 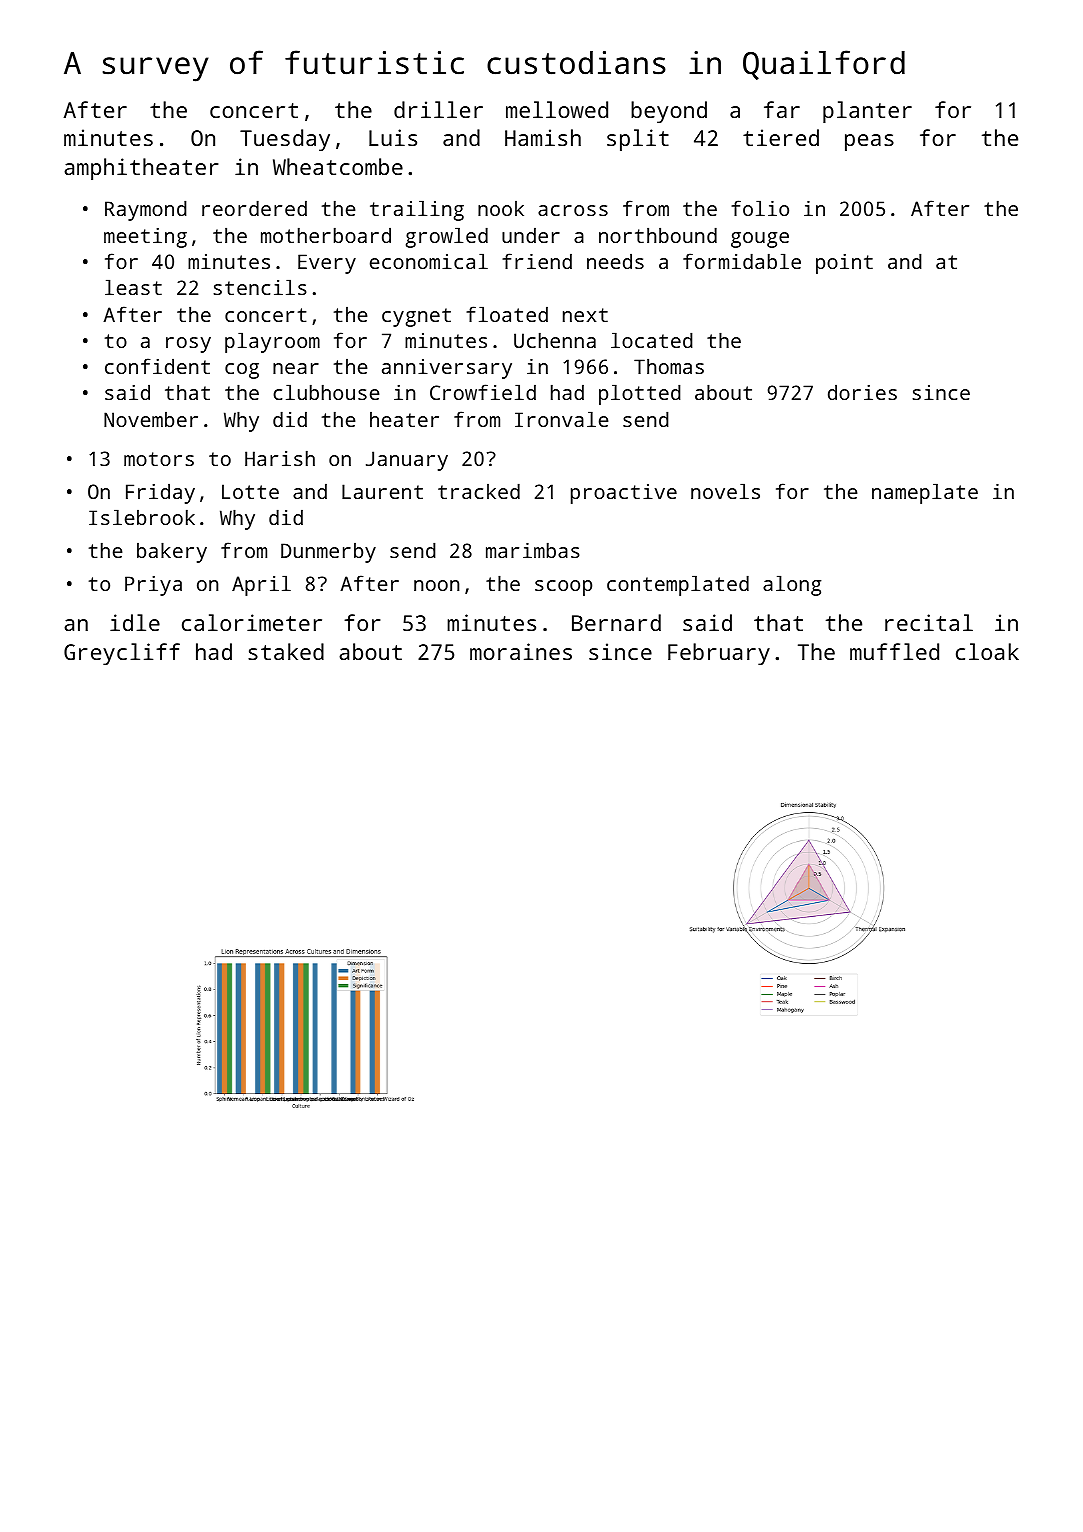 What do you see at coordinates (760, 208) in the screenshot?
I see `folio` at bounding box center [760, 208].
